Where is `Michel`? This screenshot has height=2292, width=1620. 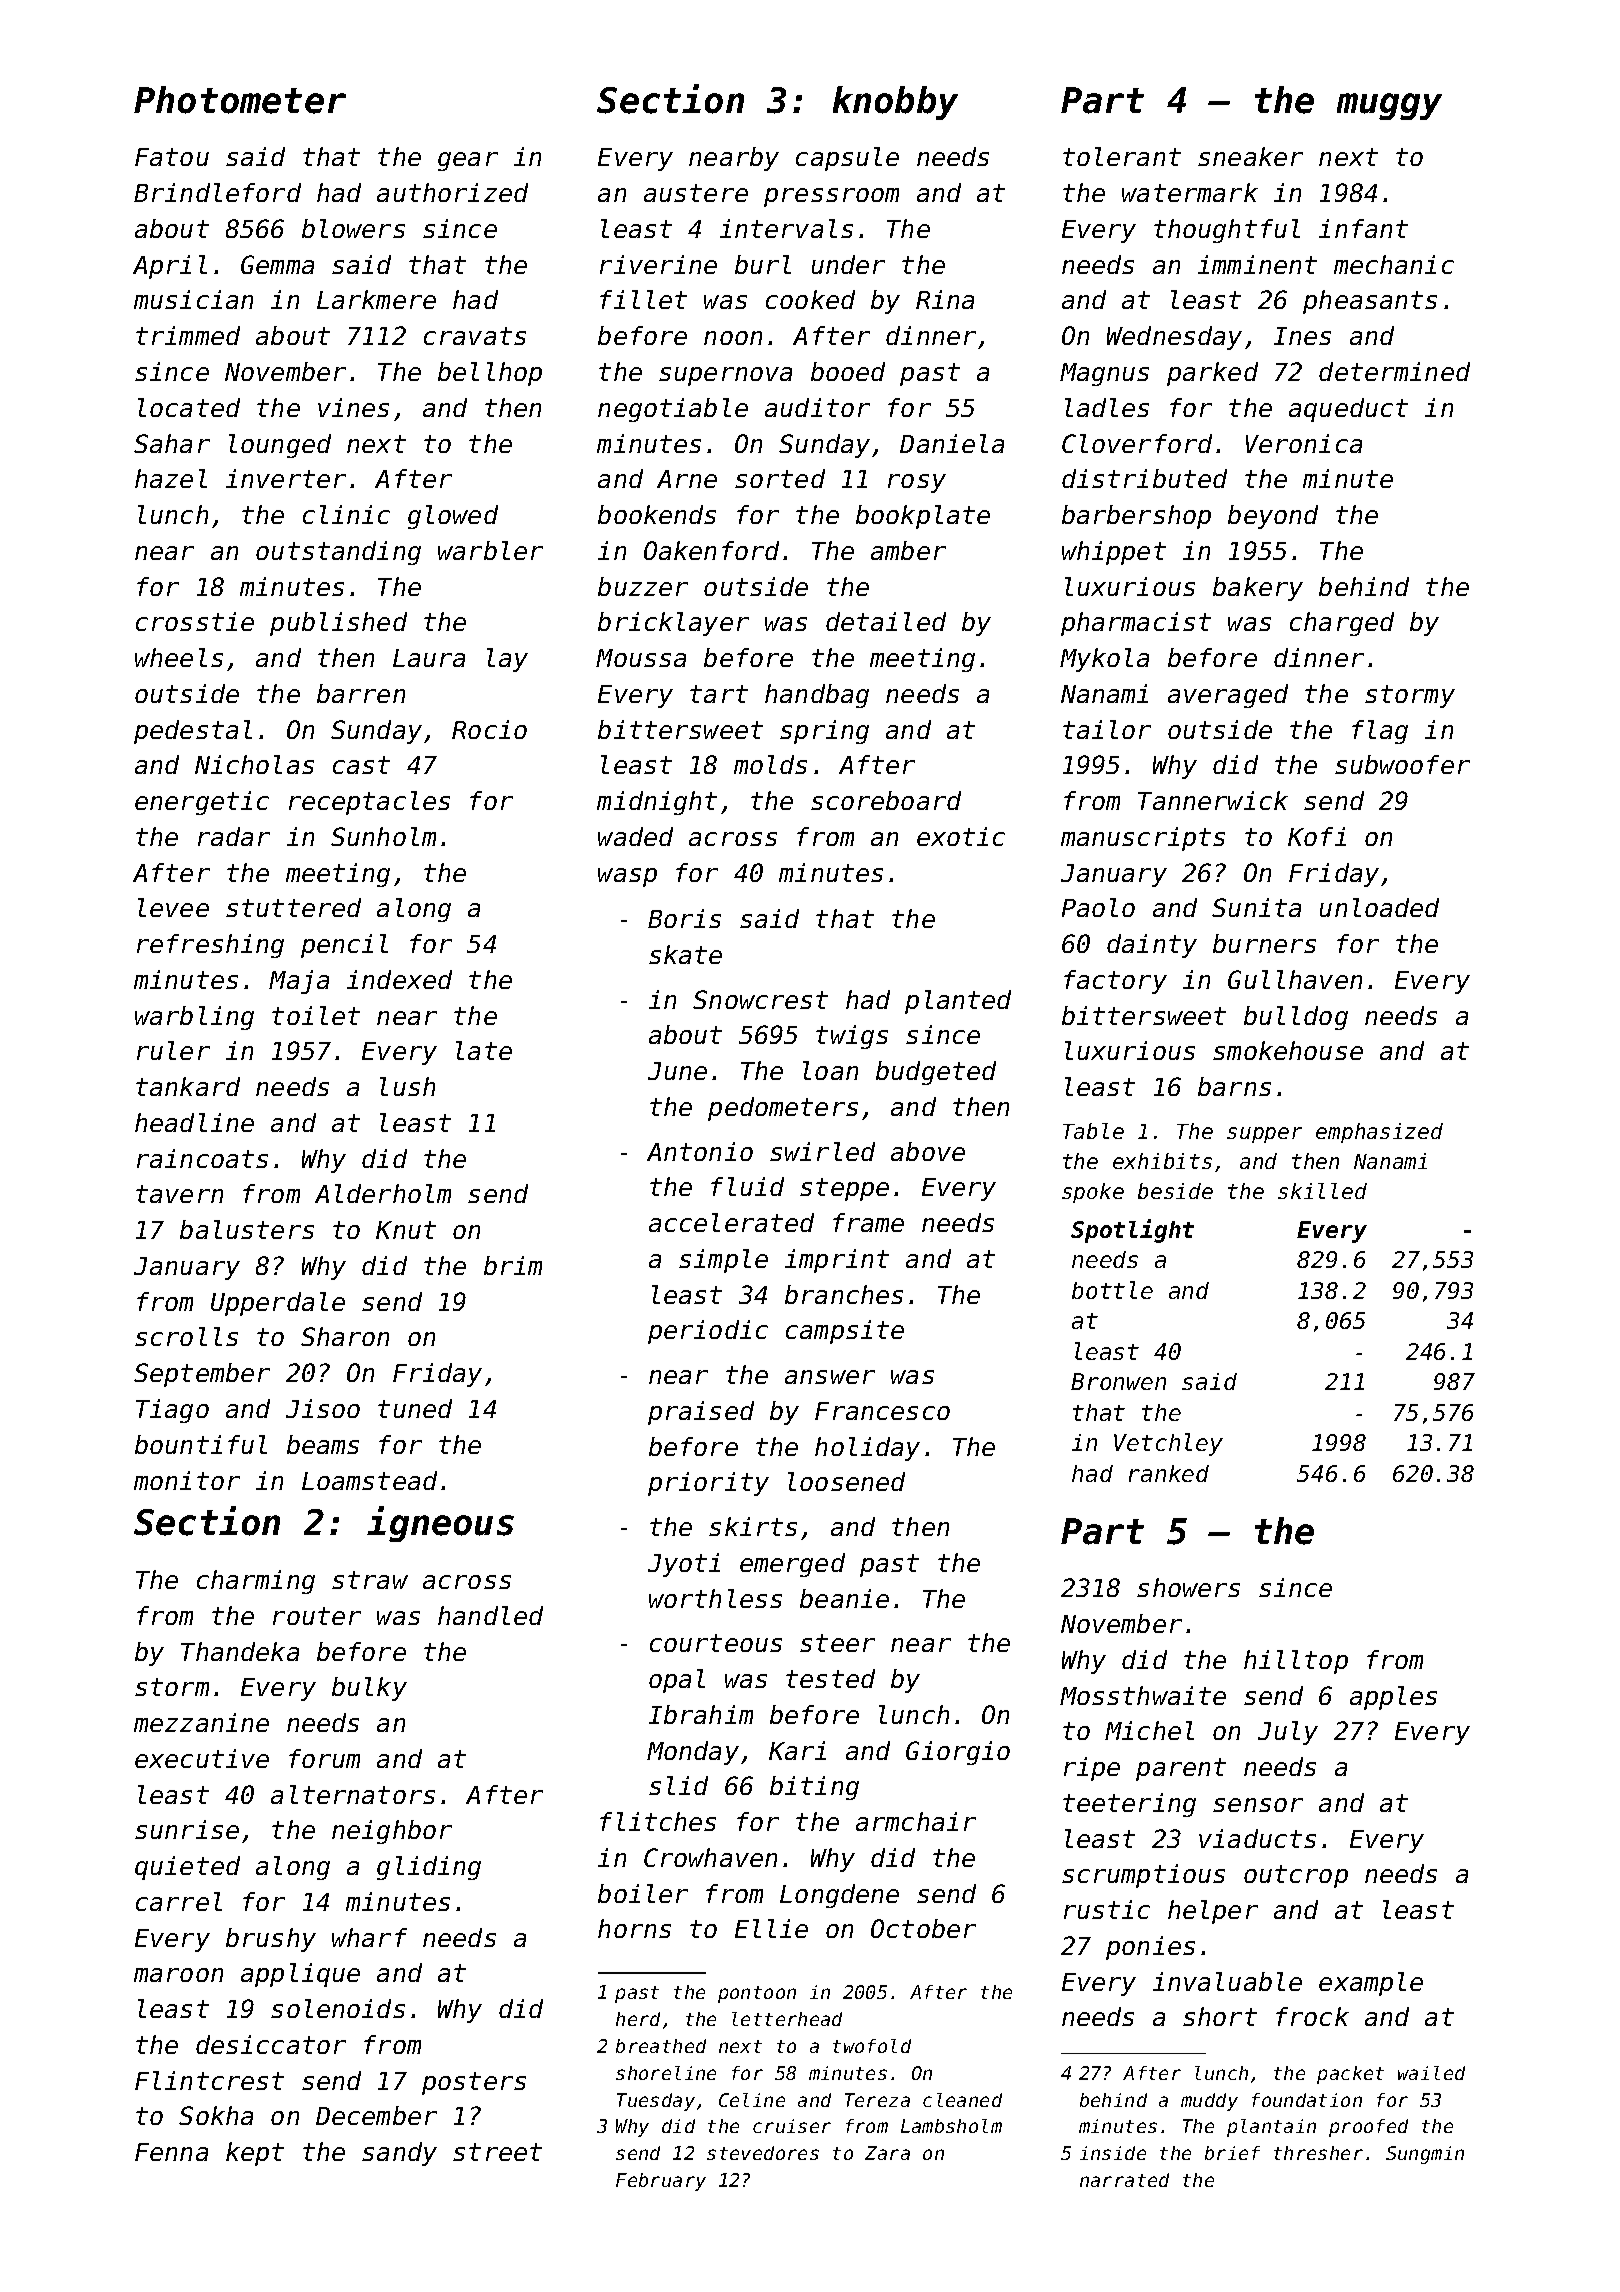
Michel is located at coordinates (1149, 1730).
